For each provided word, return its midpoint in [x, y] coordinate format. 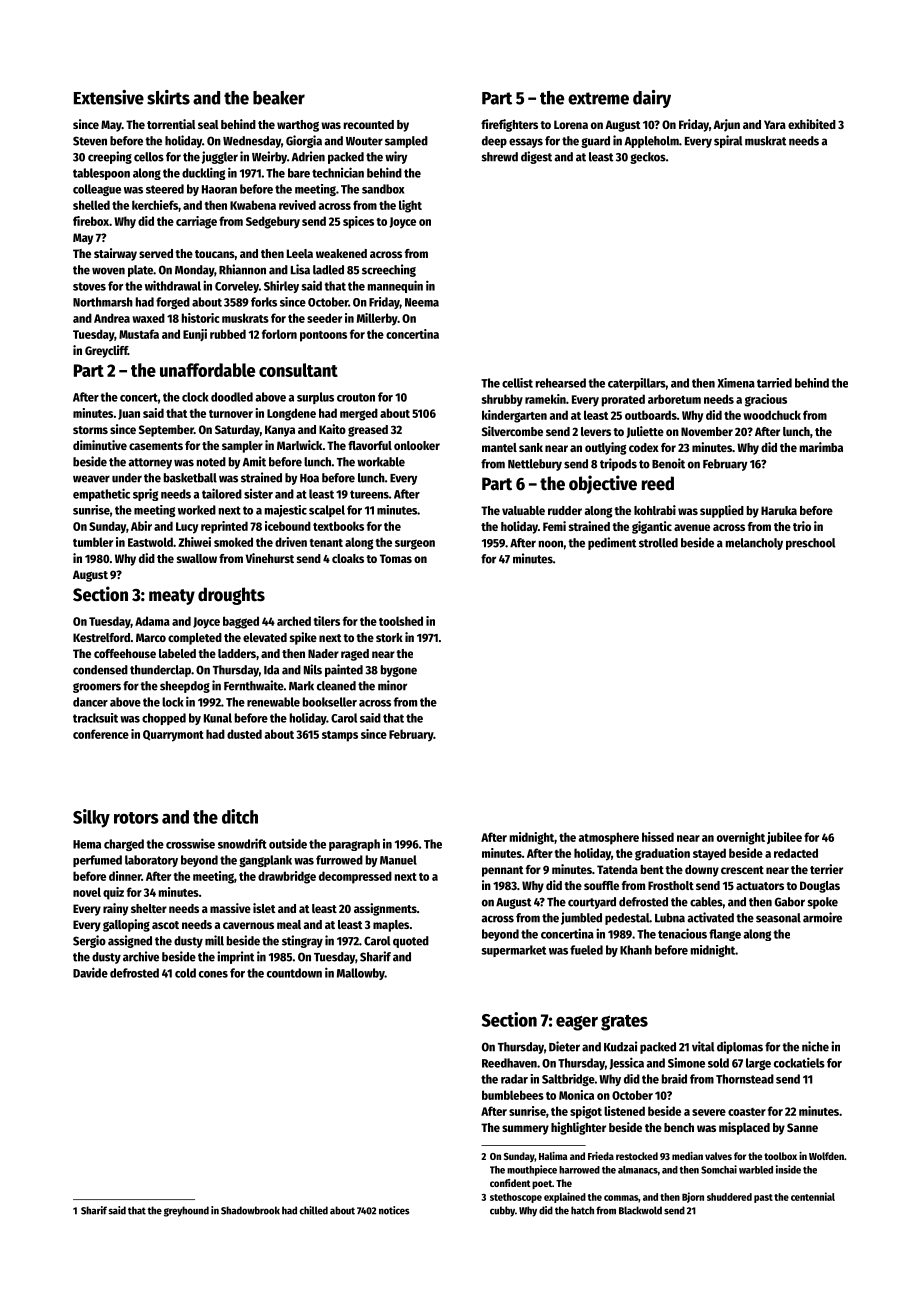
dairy [652, 99]
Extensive [109, 97]
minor [392, 685]
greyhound [186, 1211]
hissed [658, 837]
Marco [151, 637]
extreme [598, 98]
